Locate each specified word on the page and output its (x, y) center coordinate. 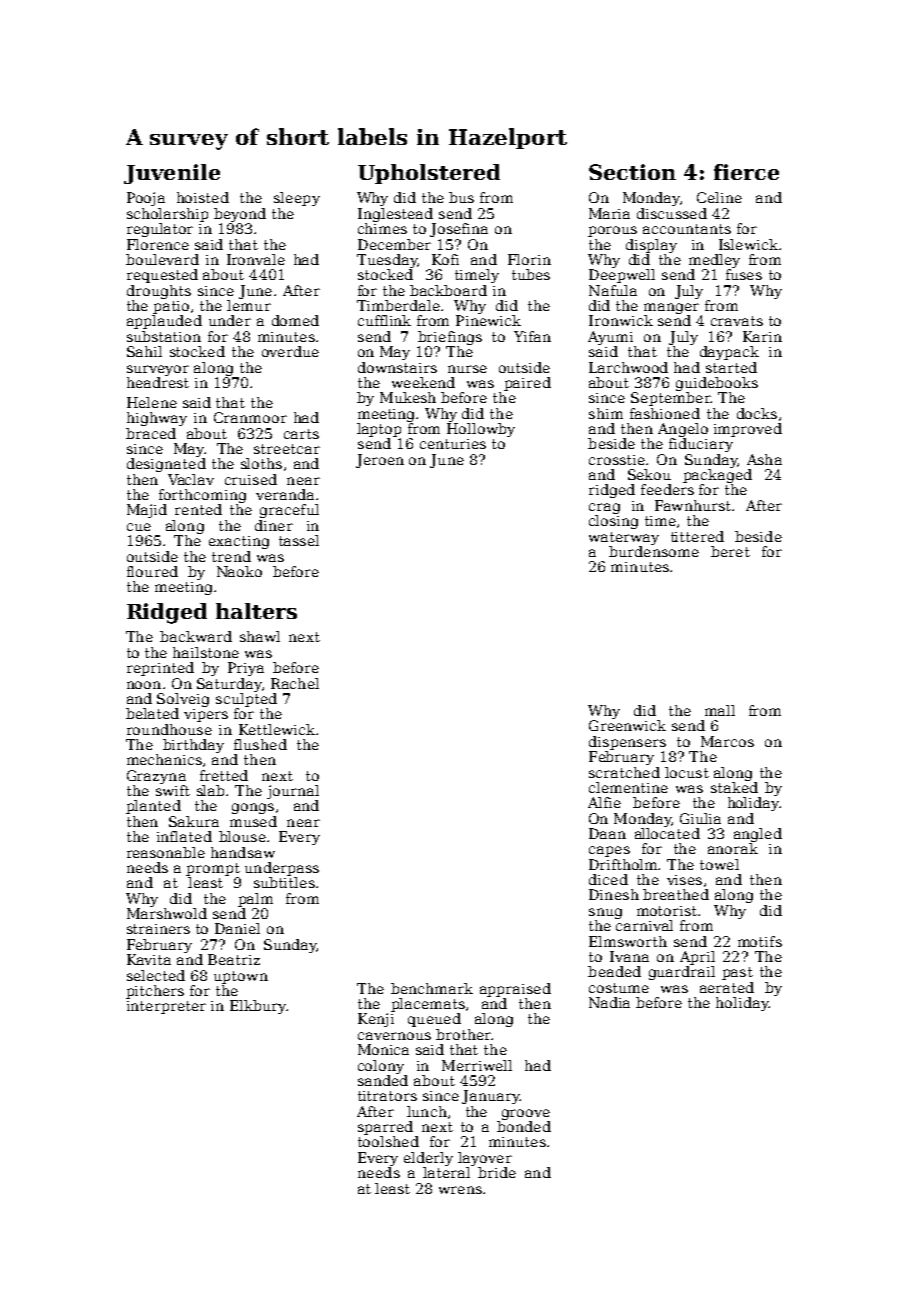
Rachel (295, 683)
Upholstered (429, 174)
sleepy (297, 199)
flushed (260, 744)
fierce (746, 172)
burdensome (654, 551)
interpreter (166, 1007)
